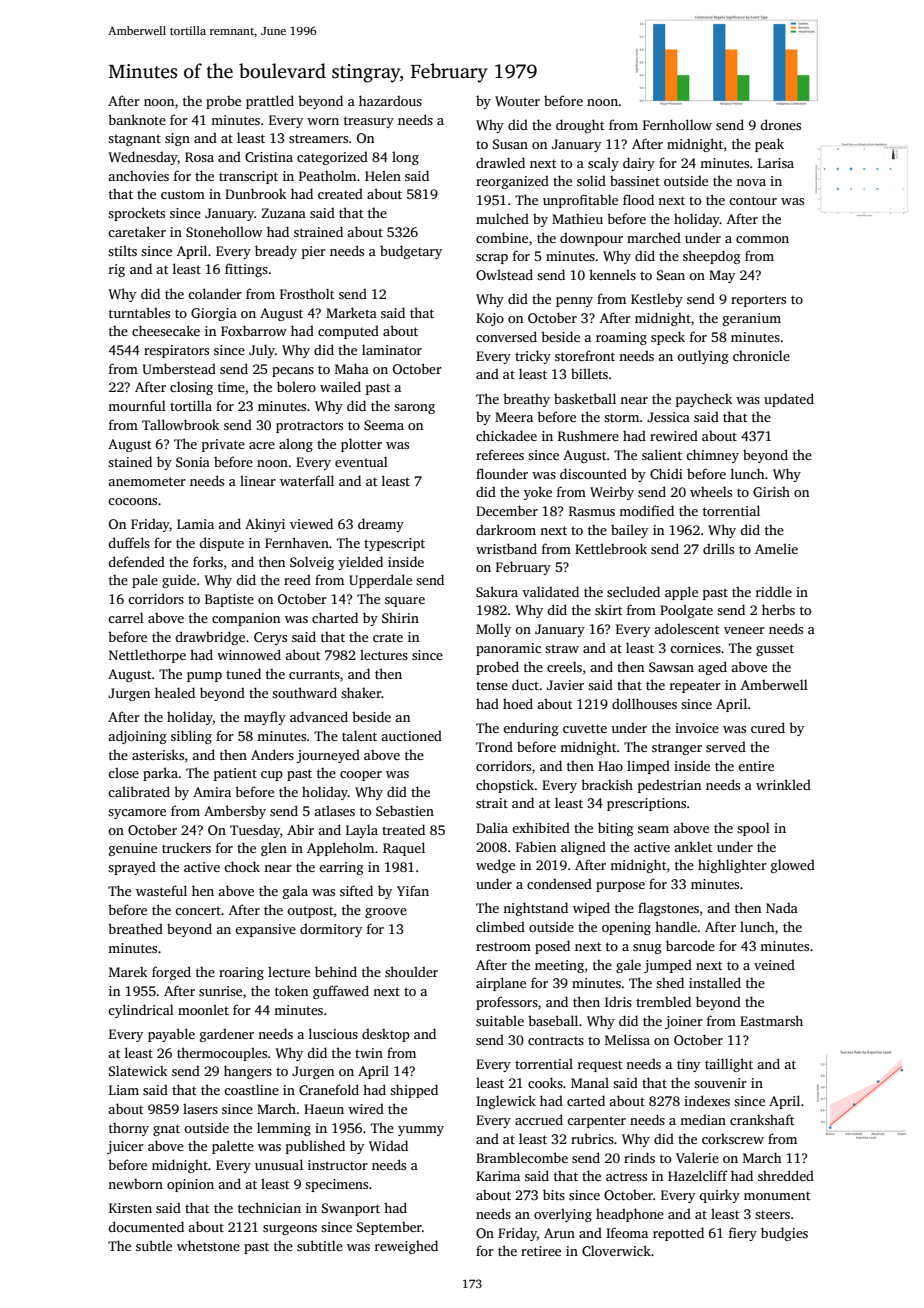 This screenshot has width=924, height=1308. What do you see at coordinates (406, 1247) in the screenshot?
I see `reweighed` at bounding box center [406, 1247].
